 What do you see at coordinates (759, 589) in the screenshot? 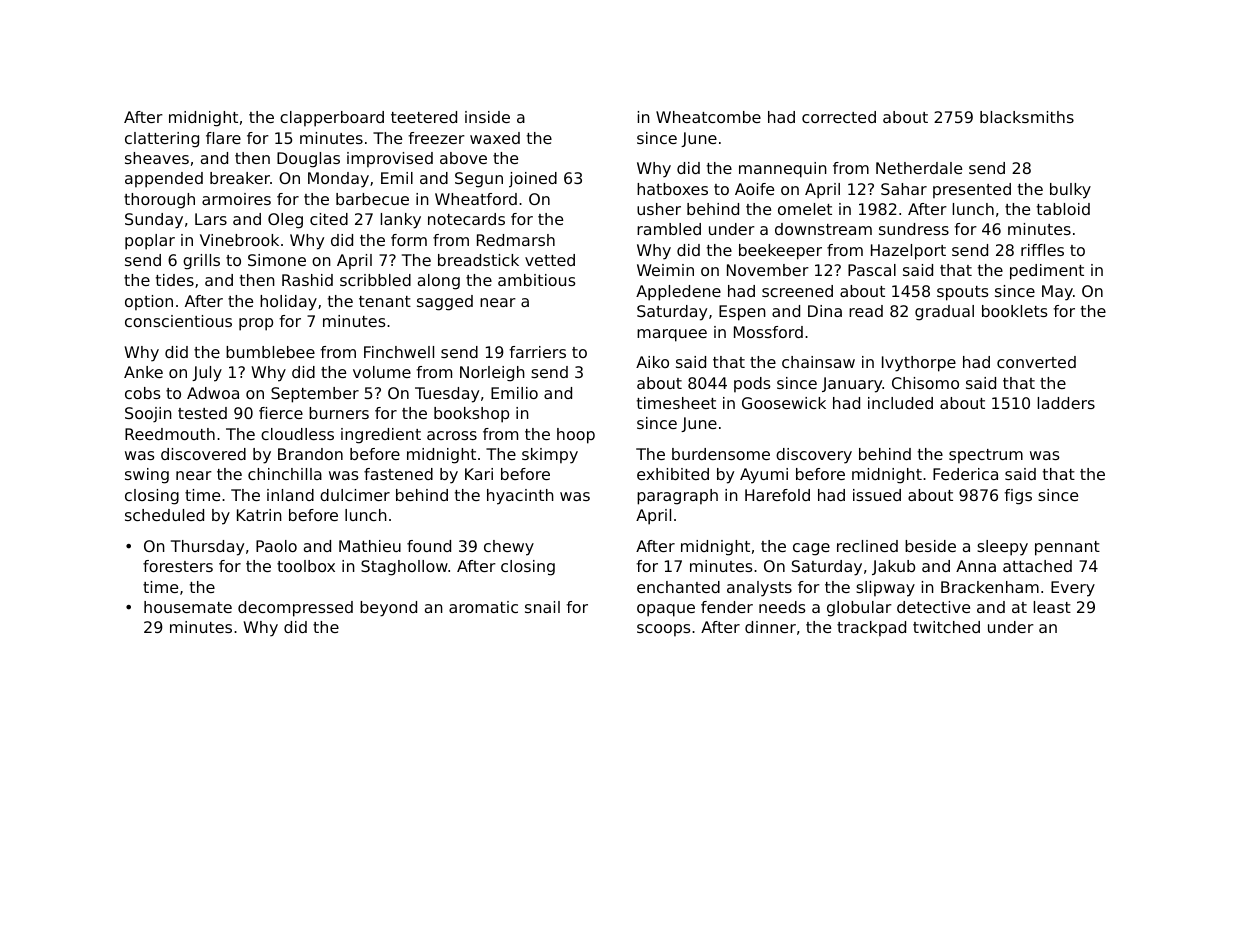
I see `analysts` at bounding box center [759, 589].
